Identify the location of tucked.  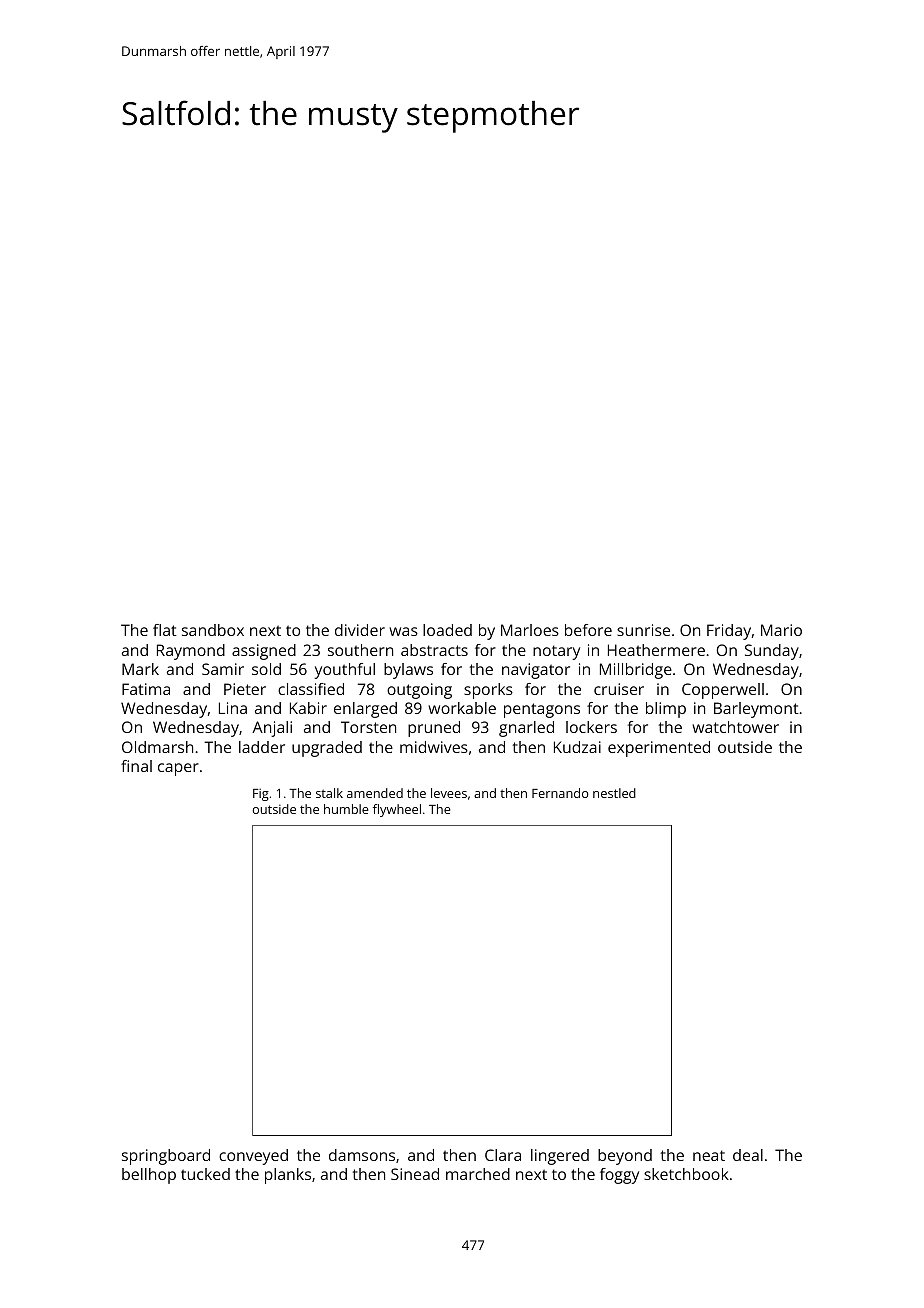
(205, 1174).
